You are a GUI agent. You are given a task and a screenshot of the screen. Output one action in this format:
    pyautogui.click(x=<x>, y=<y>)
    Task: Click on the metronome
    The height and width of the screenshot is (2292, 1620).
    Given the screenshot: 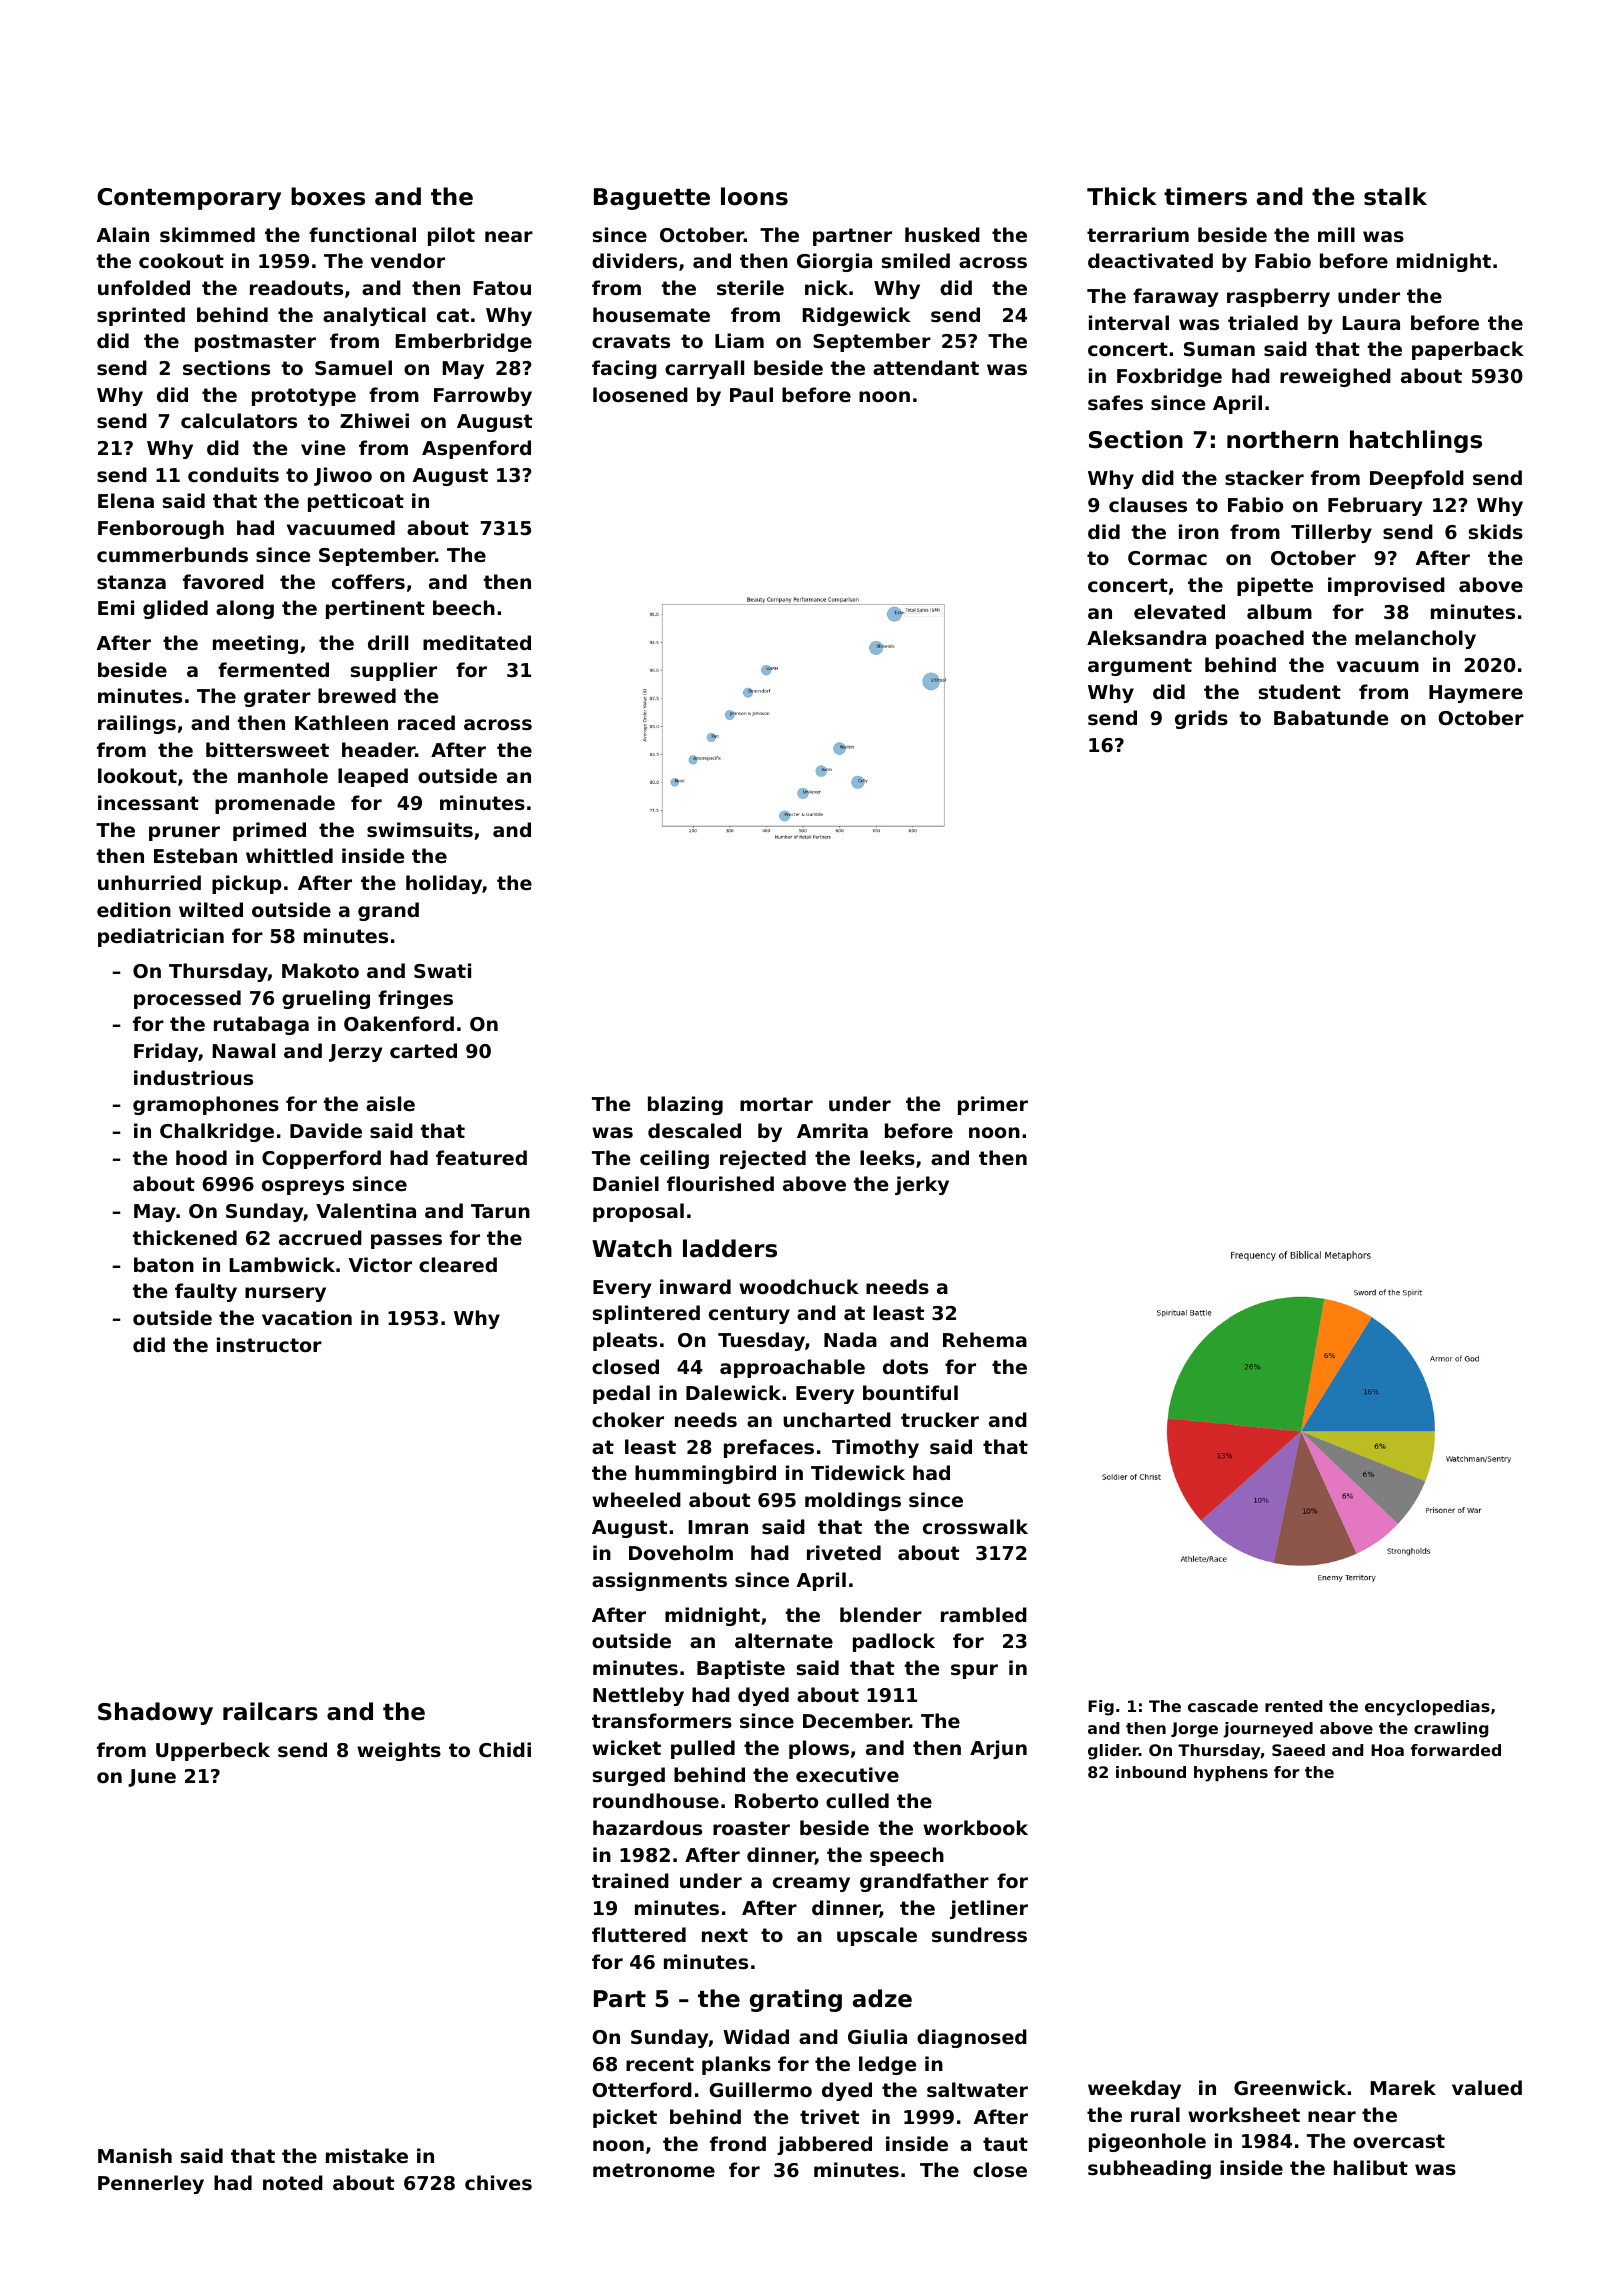 What is the action you would take?
    pyautogui.click(x=654, y=2170)
